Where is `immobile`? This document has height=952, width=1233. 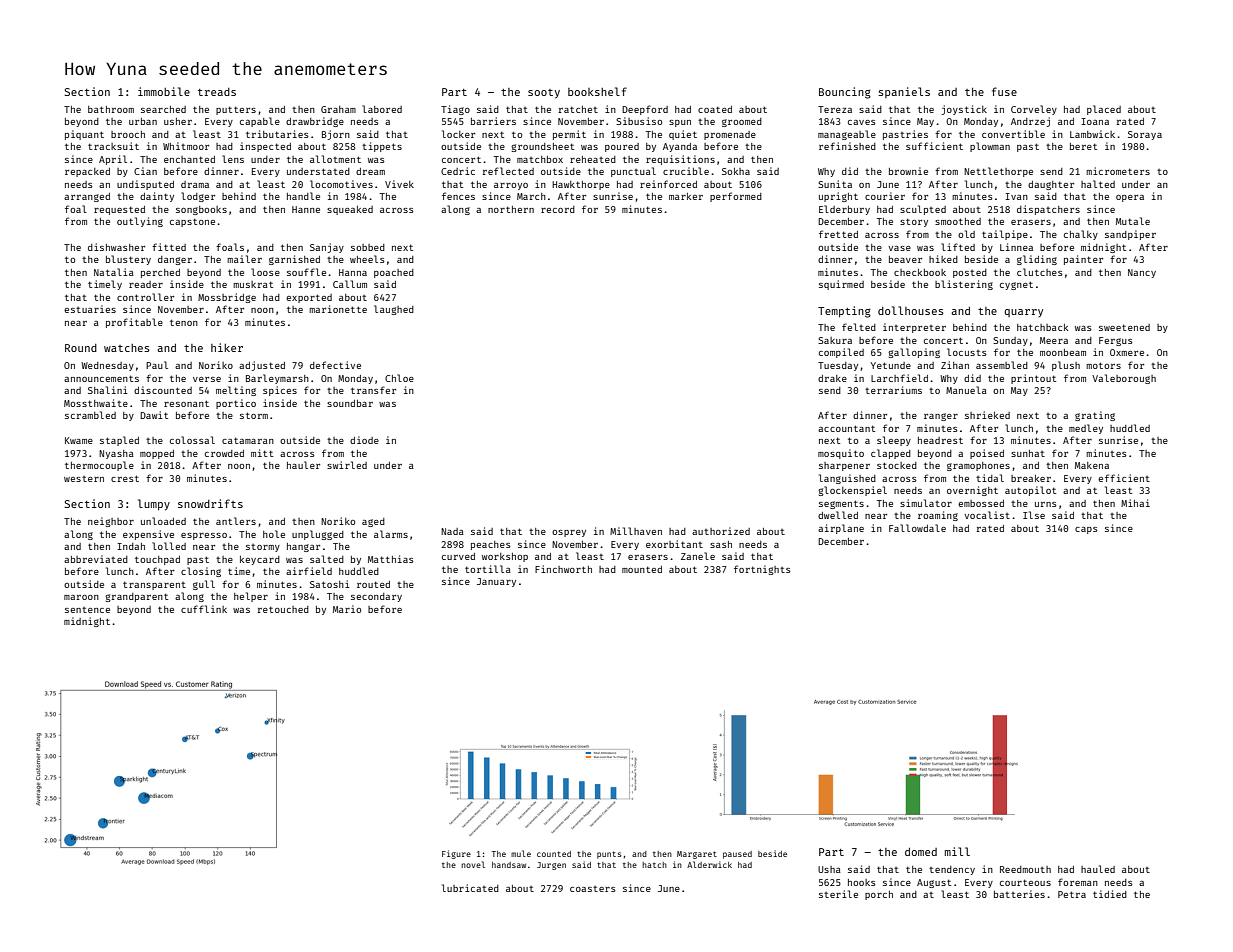 immobile is located at coordinates (164, 91).
